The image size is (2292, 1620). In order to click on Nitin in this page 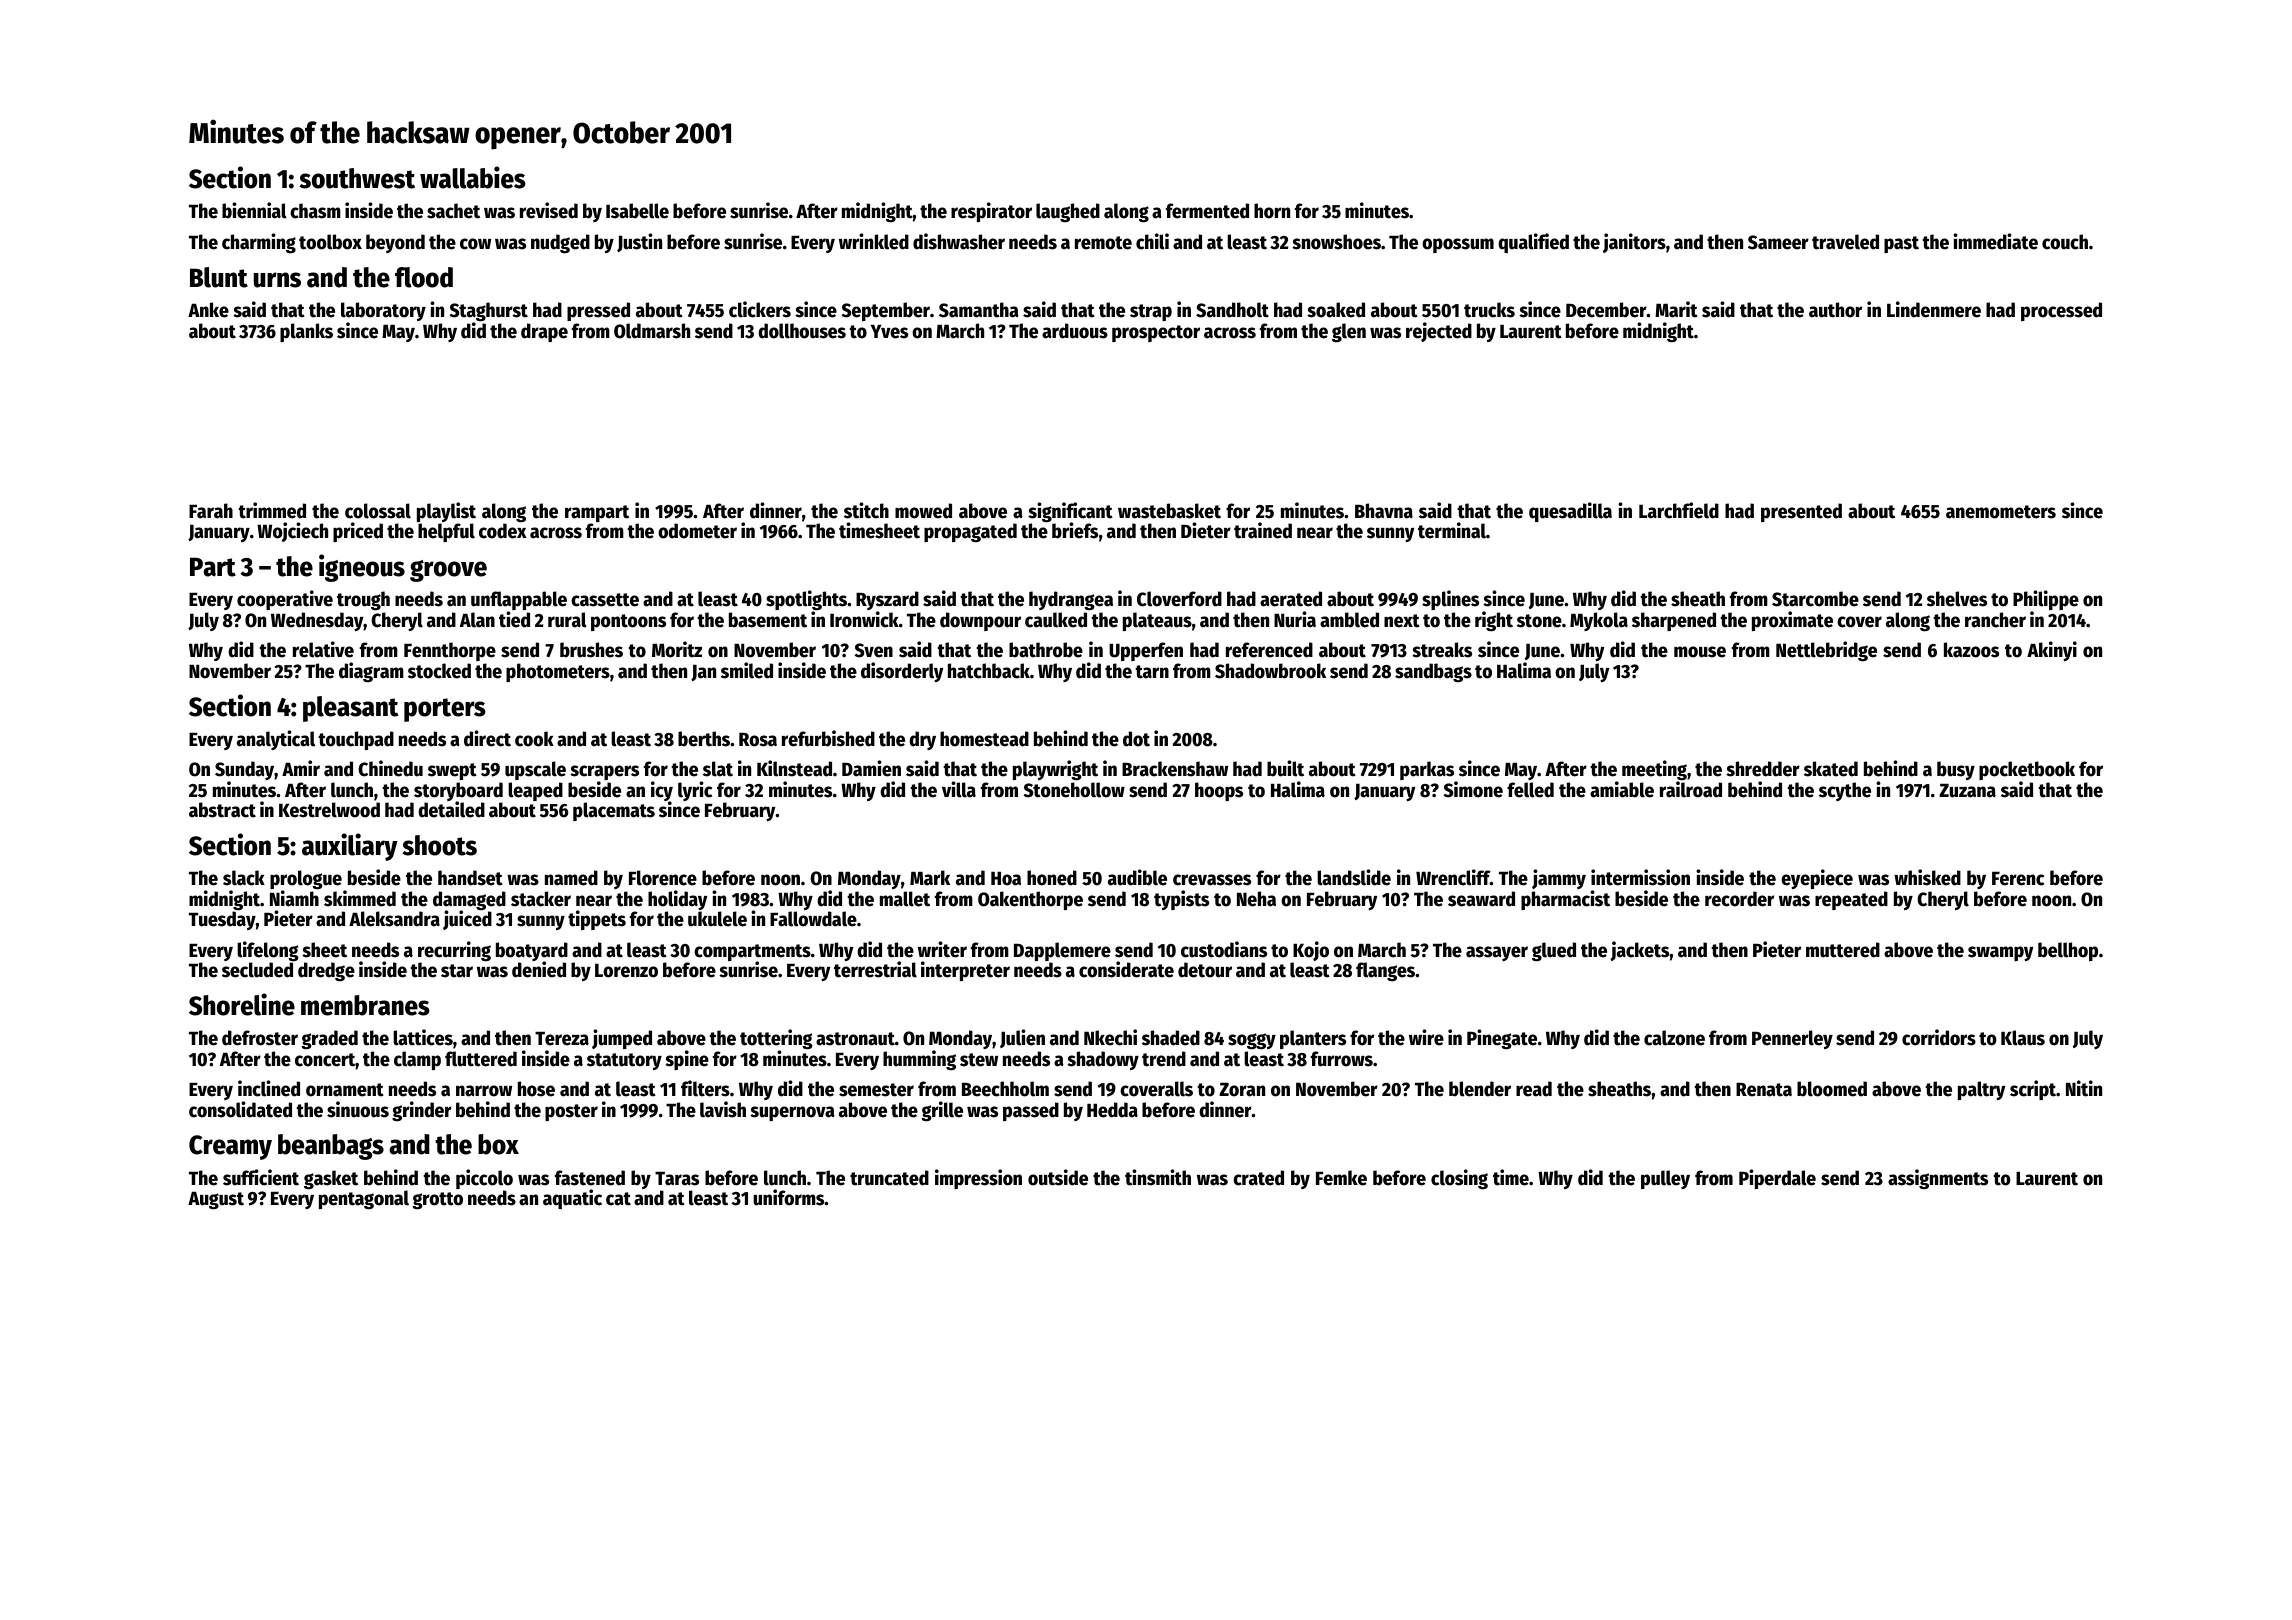, I will do `click(2084, 1088)`.
